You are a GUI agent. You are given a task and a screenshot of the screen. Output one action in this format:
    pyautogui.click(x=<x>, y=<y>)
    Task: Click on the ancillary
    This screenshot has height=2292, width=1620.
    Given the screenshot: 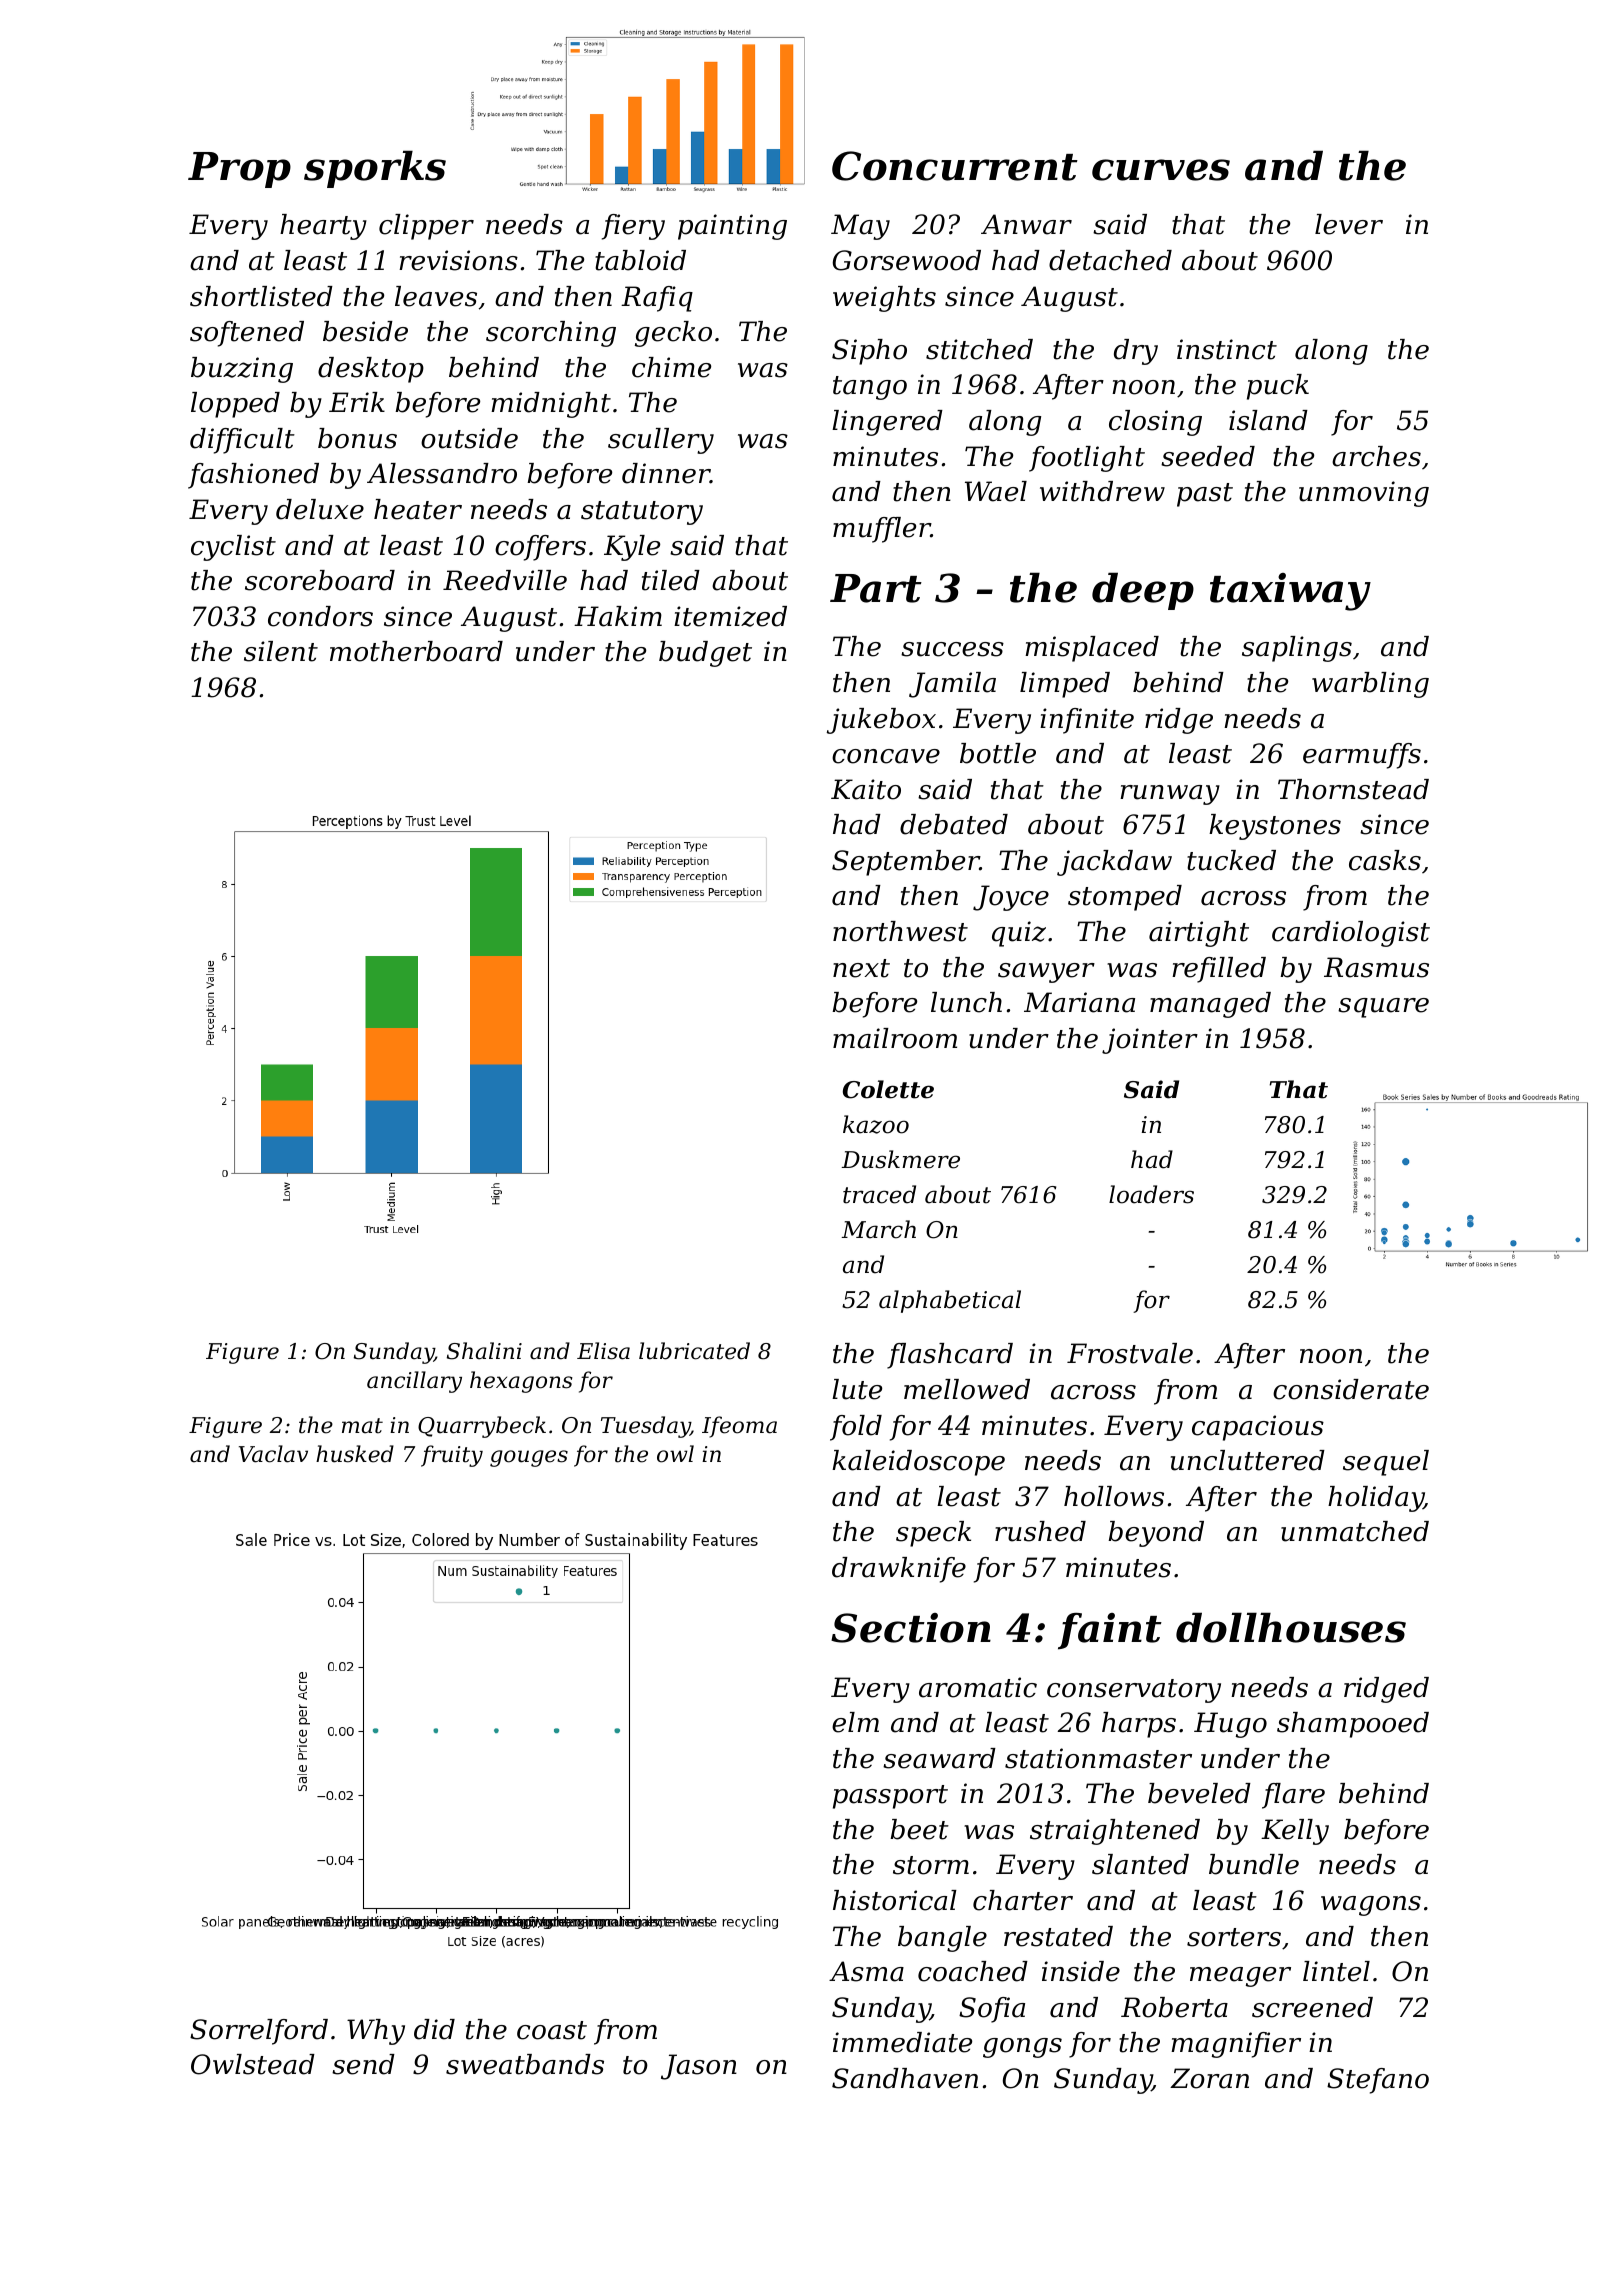 What is the action you would take?
    pyautogui.click(x=414, y=1382)
